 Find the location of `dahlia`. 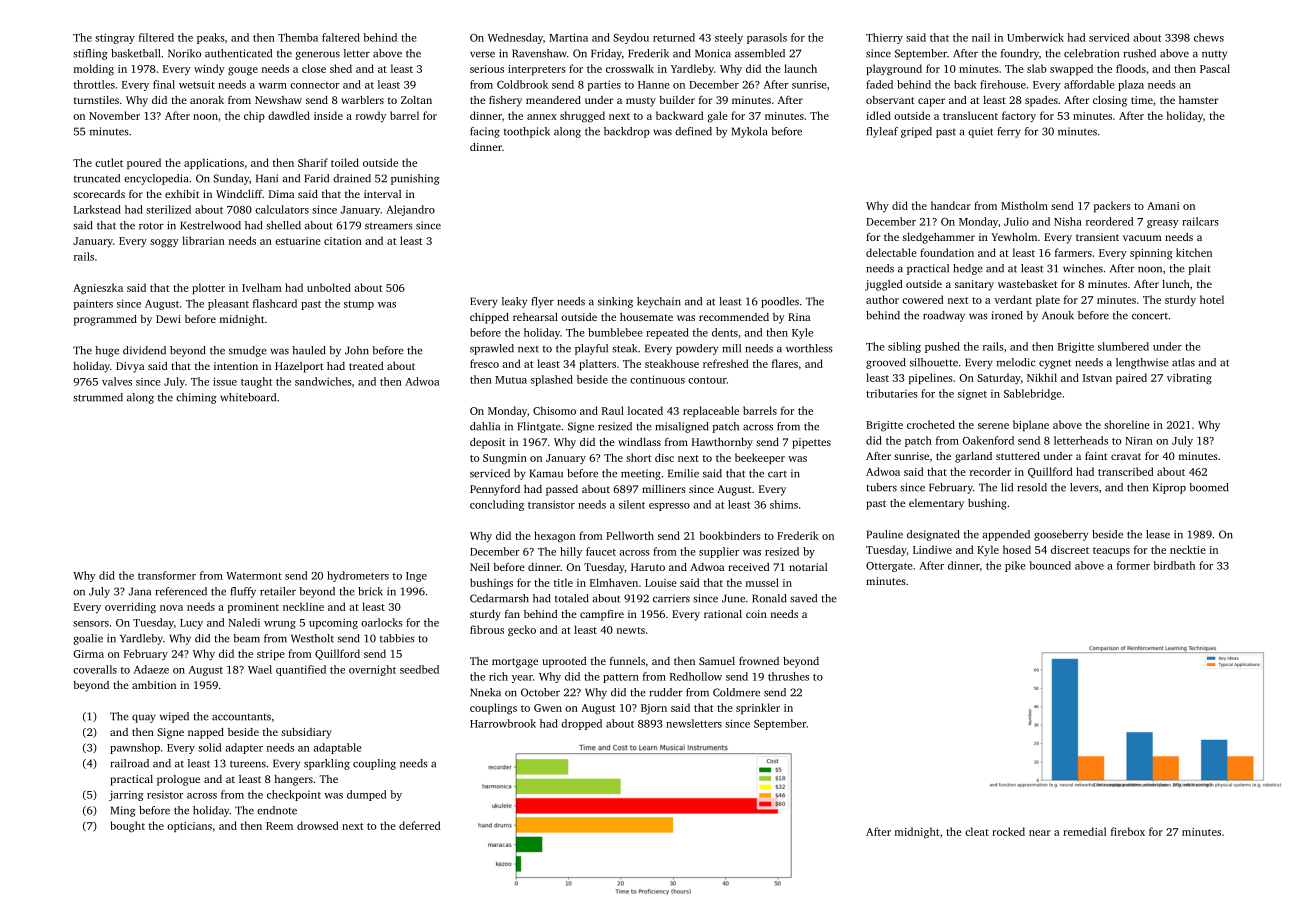

dahlia is located at coordinates (485, 426).
